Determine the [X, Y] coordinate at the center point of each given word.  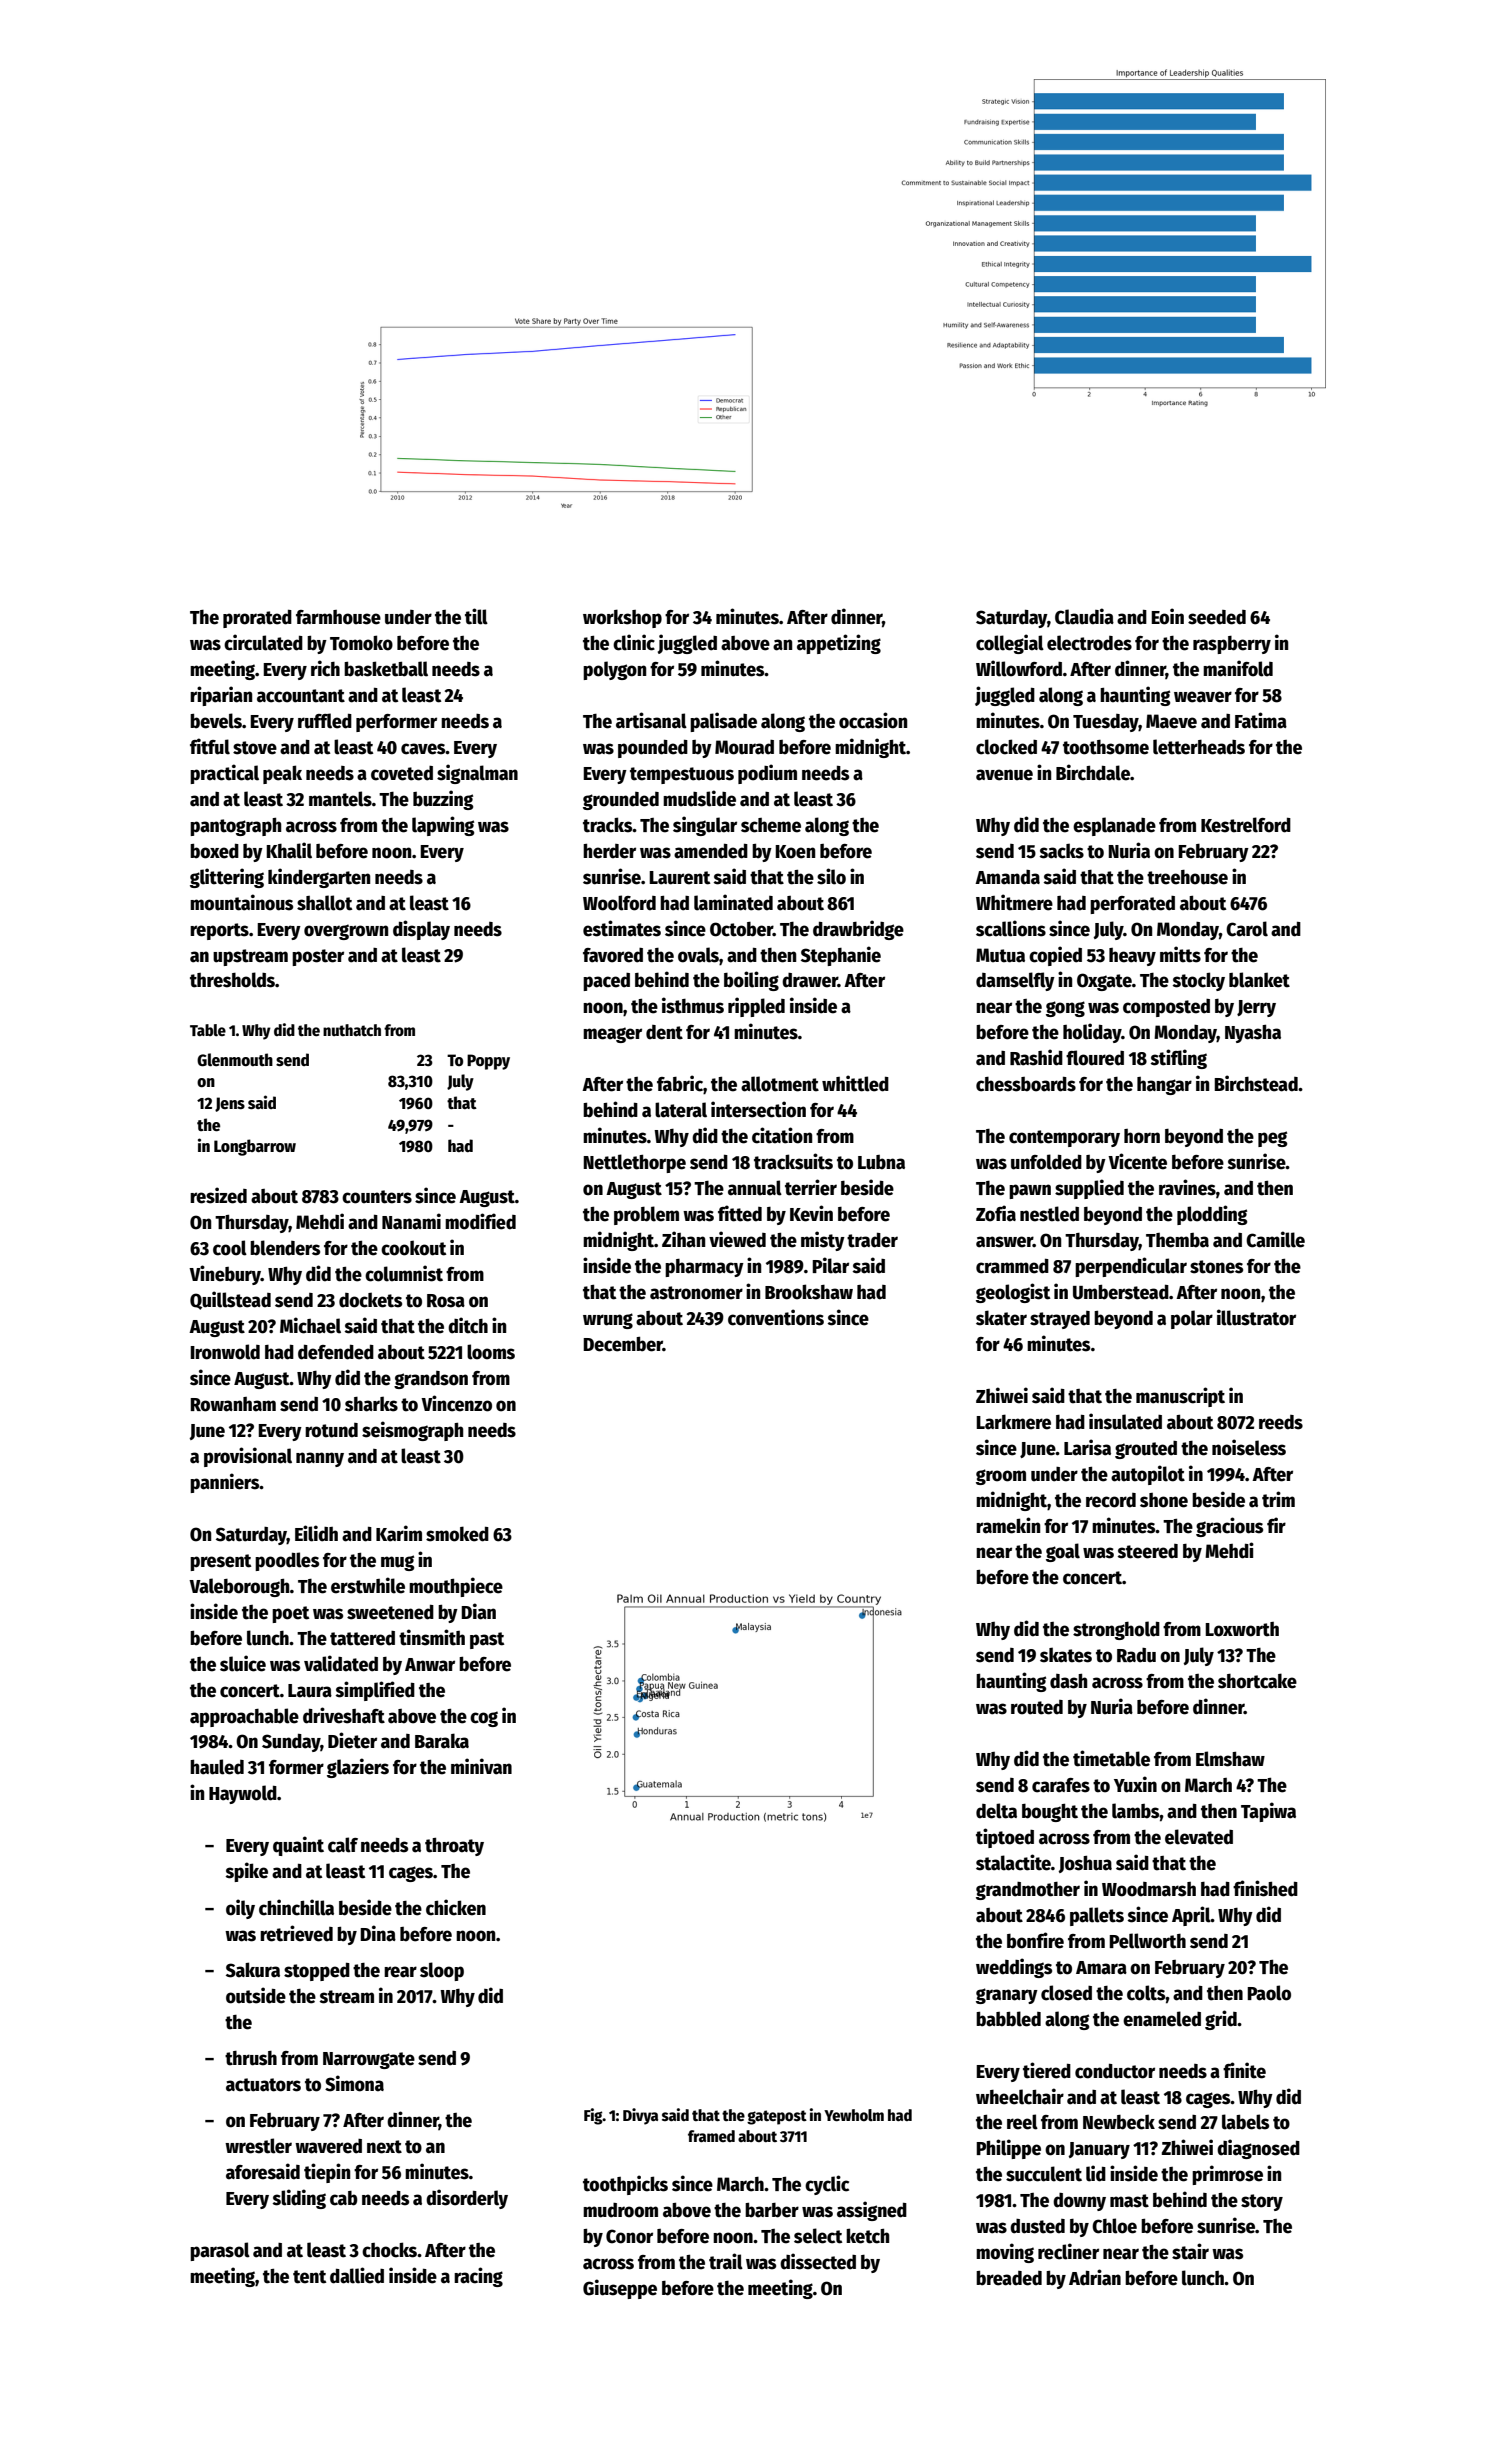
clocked [1006, 747]
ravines [1187, 1187]
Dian [478, 1611]
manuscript [1180, 1397]
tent [309, 2277]
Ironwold [225, 1352]
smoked [457, 1534]
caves [423, 749]
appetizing [839, 644]
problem [646, 1215]
